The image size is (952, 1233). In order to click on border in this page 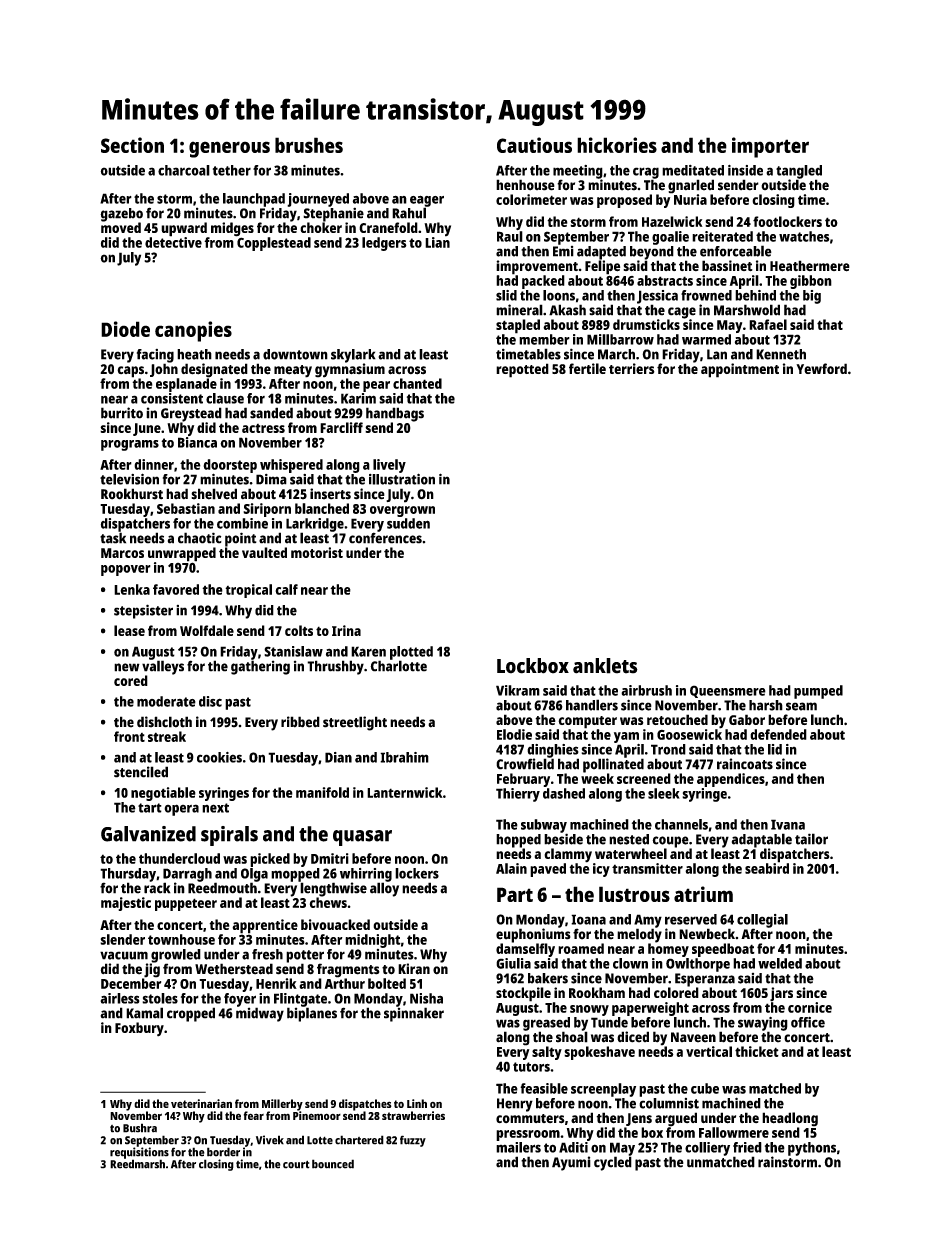, I will do `click(223, 1152)`.
